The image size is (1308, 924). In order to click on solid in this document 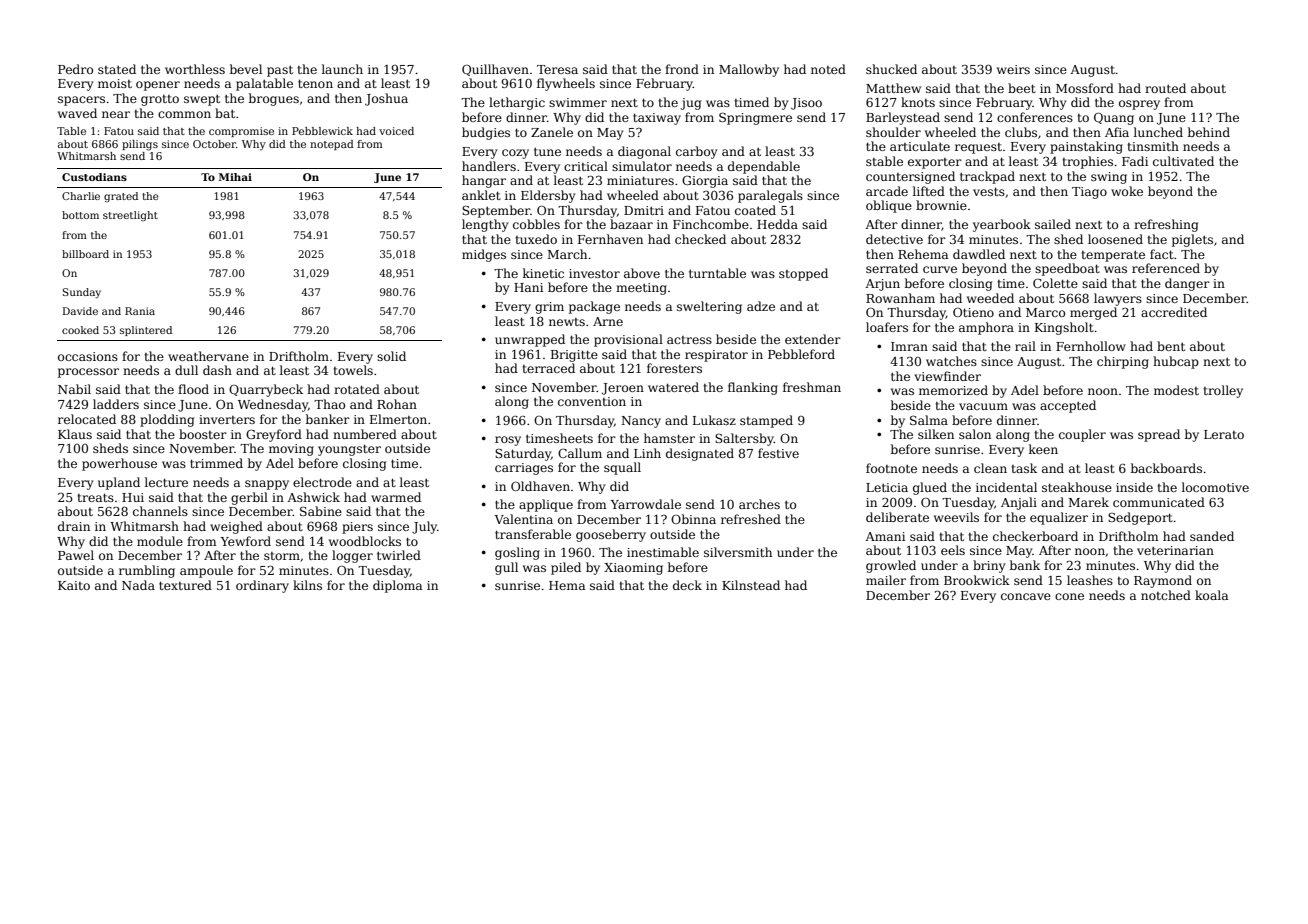, I will do `click(391, 356)`.
